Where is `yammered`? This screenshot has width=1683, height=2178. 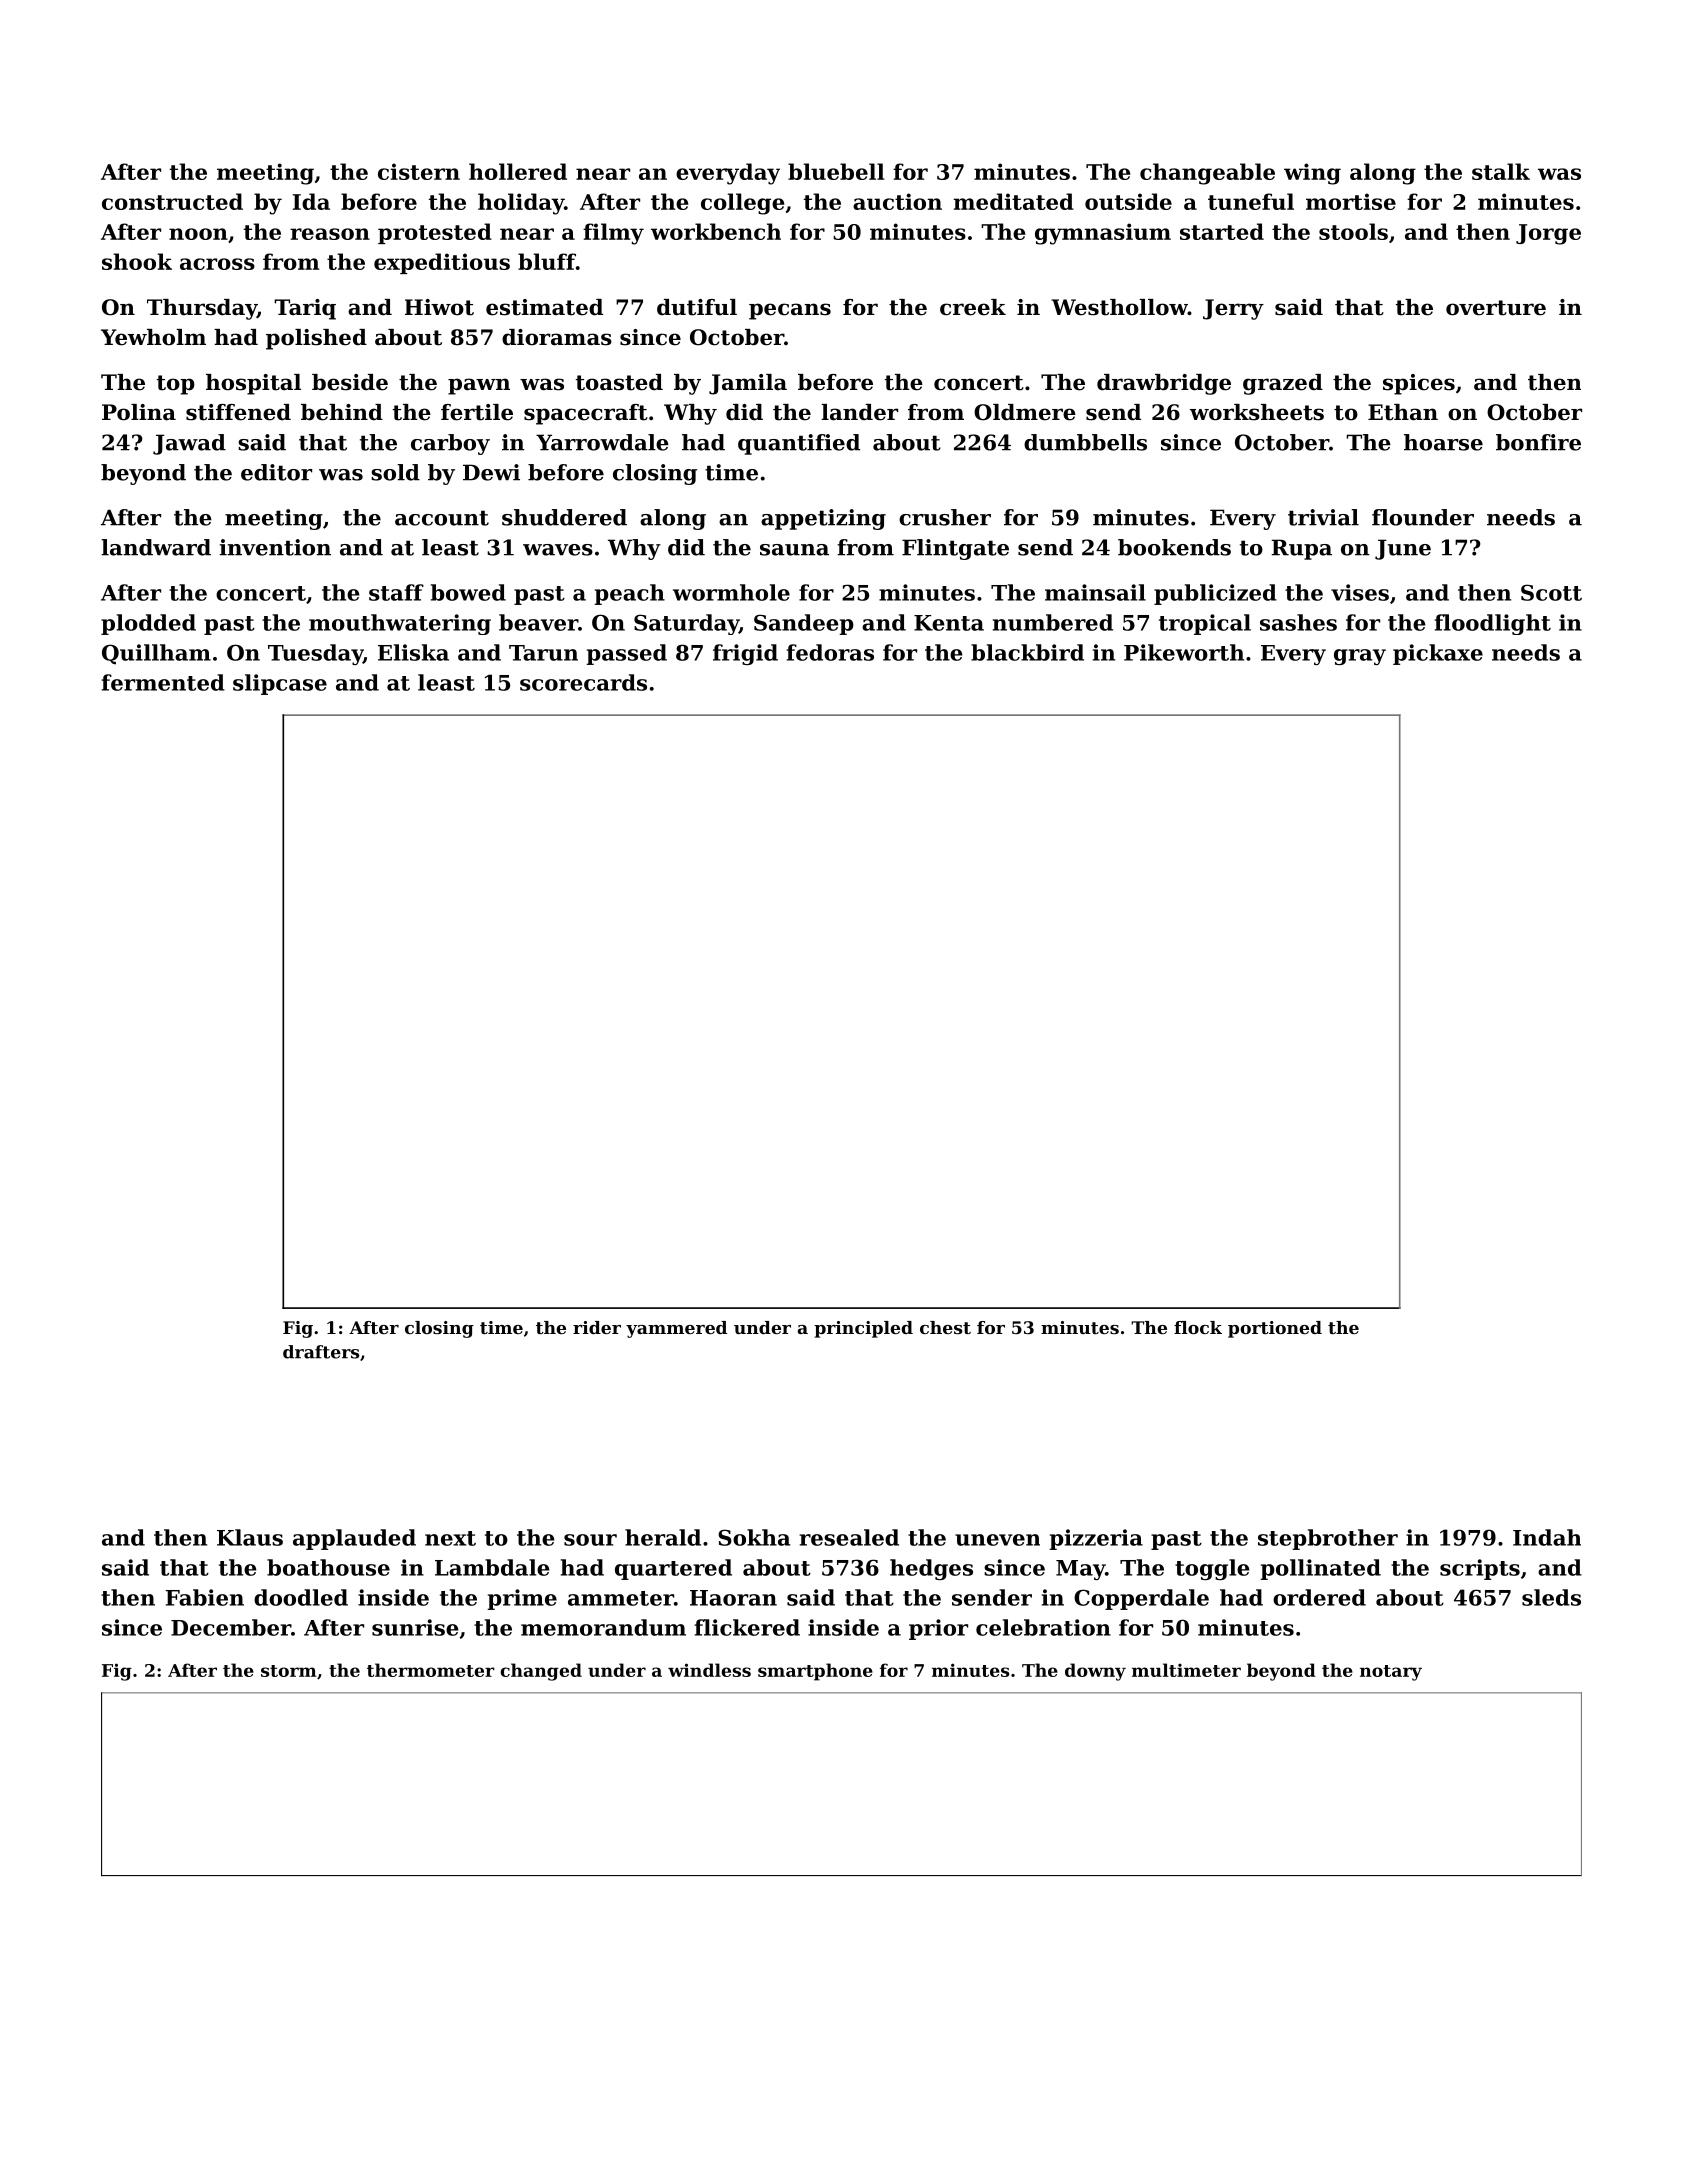
yammered is located at coordinates (676, 1329).
